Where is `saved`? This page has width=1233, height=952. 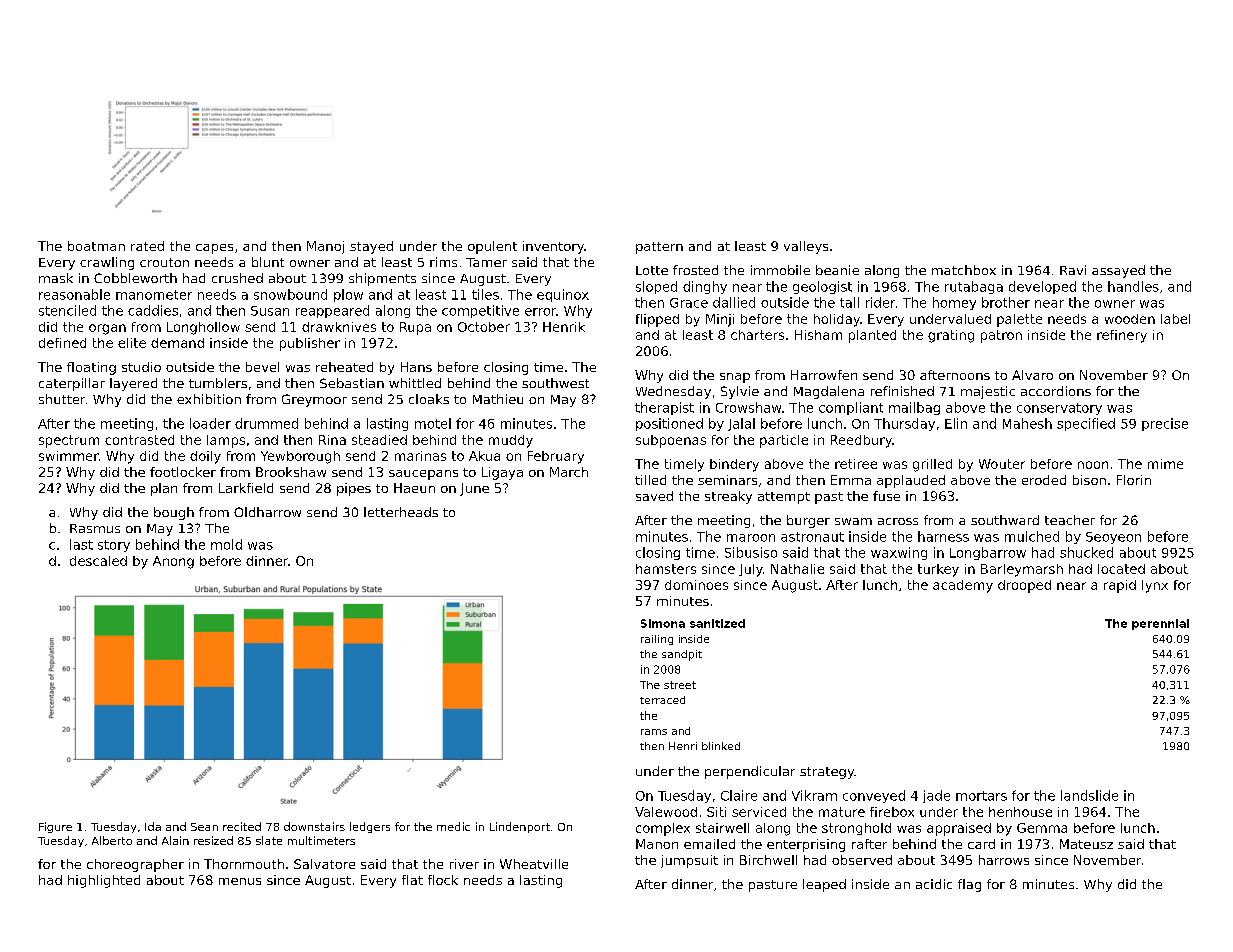
saved is located at coordinates (654, 496).
